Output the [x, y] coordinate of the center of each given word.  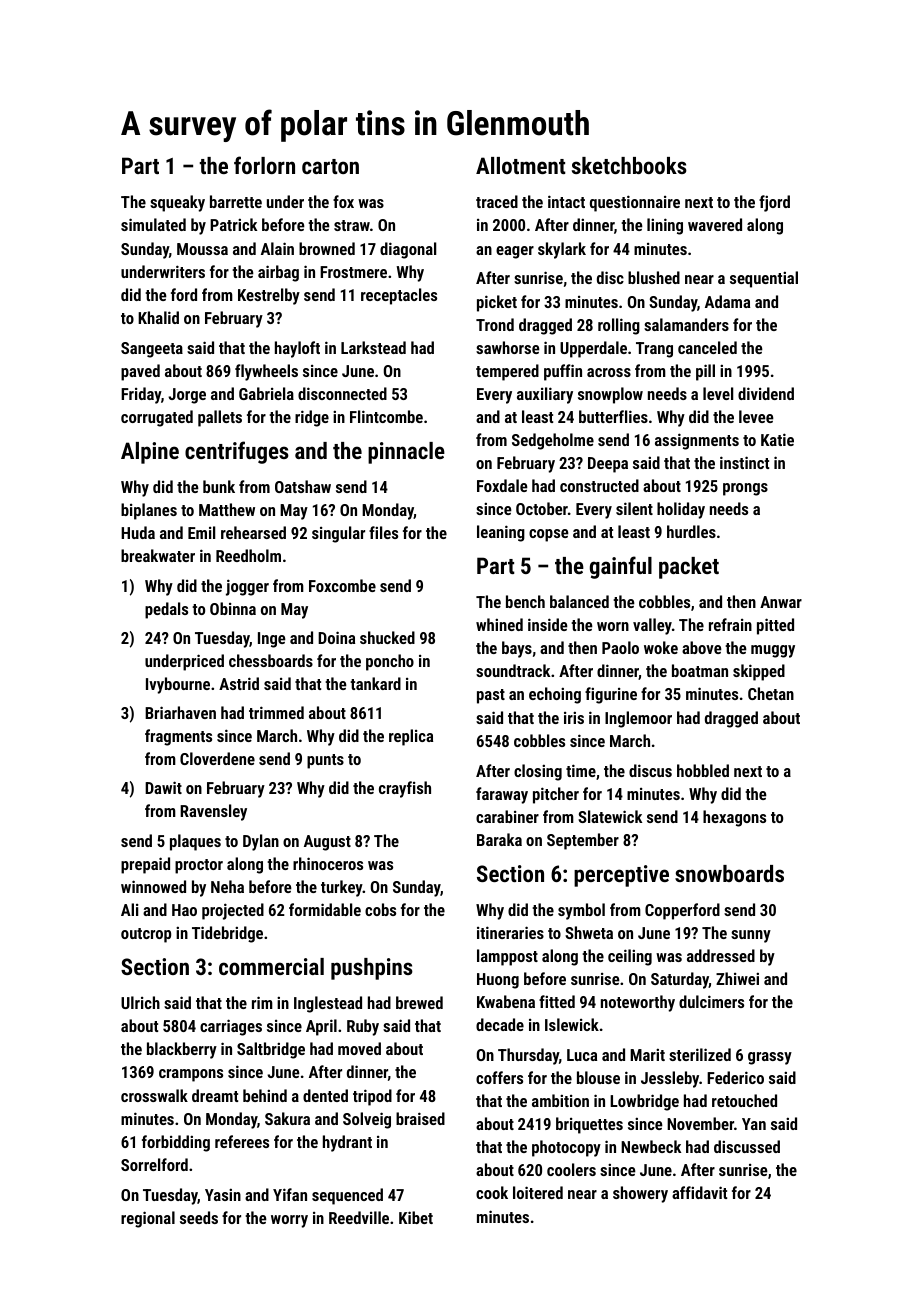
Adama [727, 301]
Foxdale [502, 485]
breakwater [158, 555]
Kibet [416, 1217]
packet [689, 568]
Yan [754, 1124]
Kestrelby [269, 296]
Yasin [223, 1194]
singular [338, 534]
